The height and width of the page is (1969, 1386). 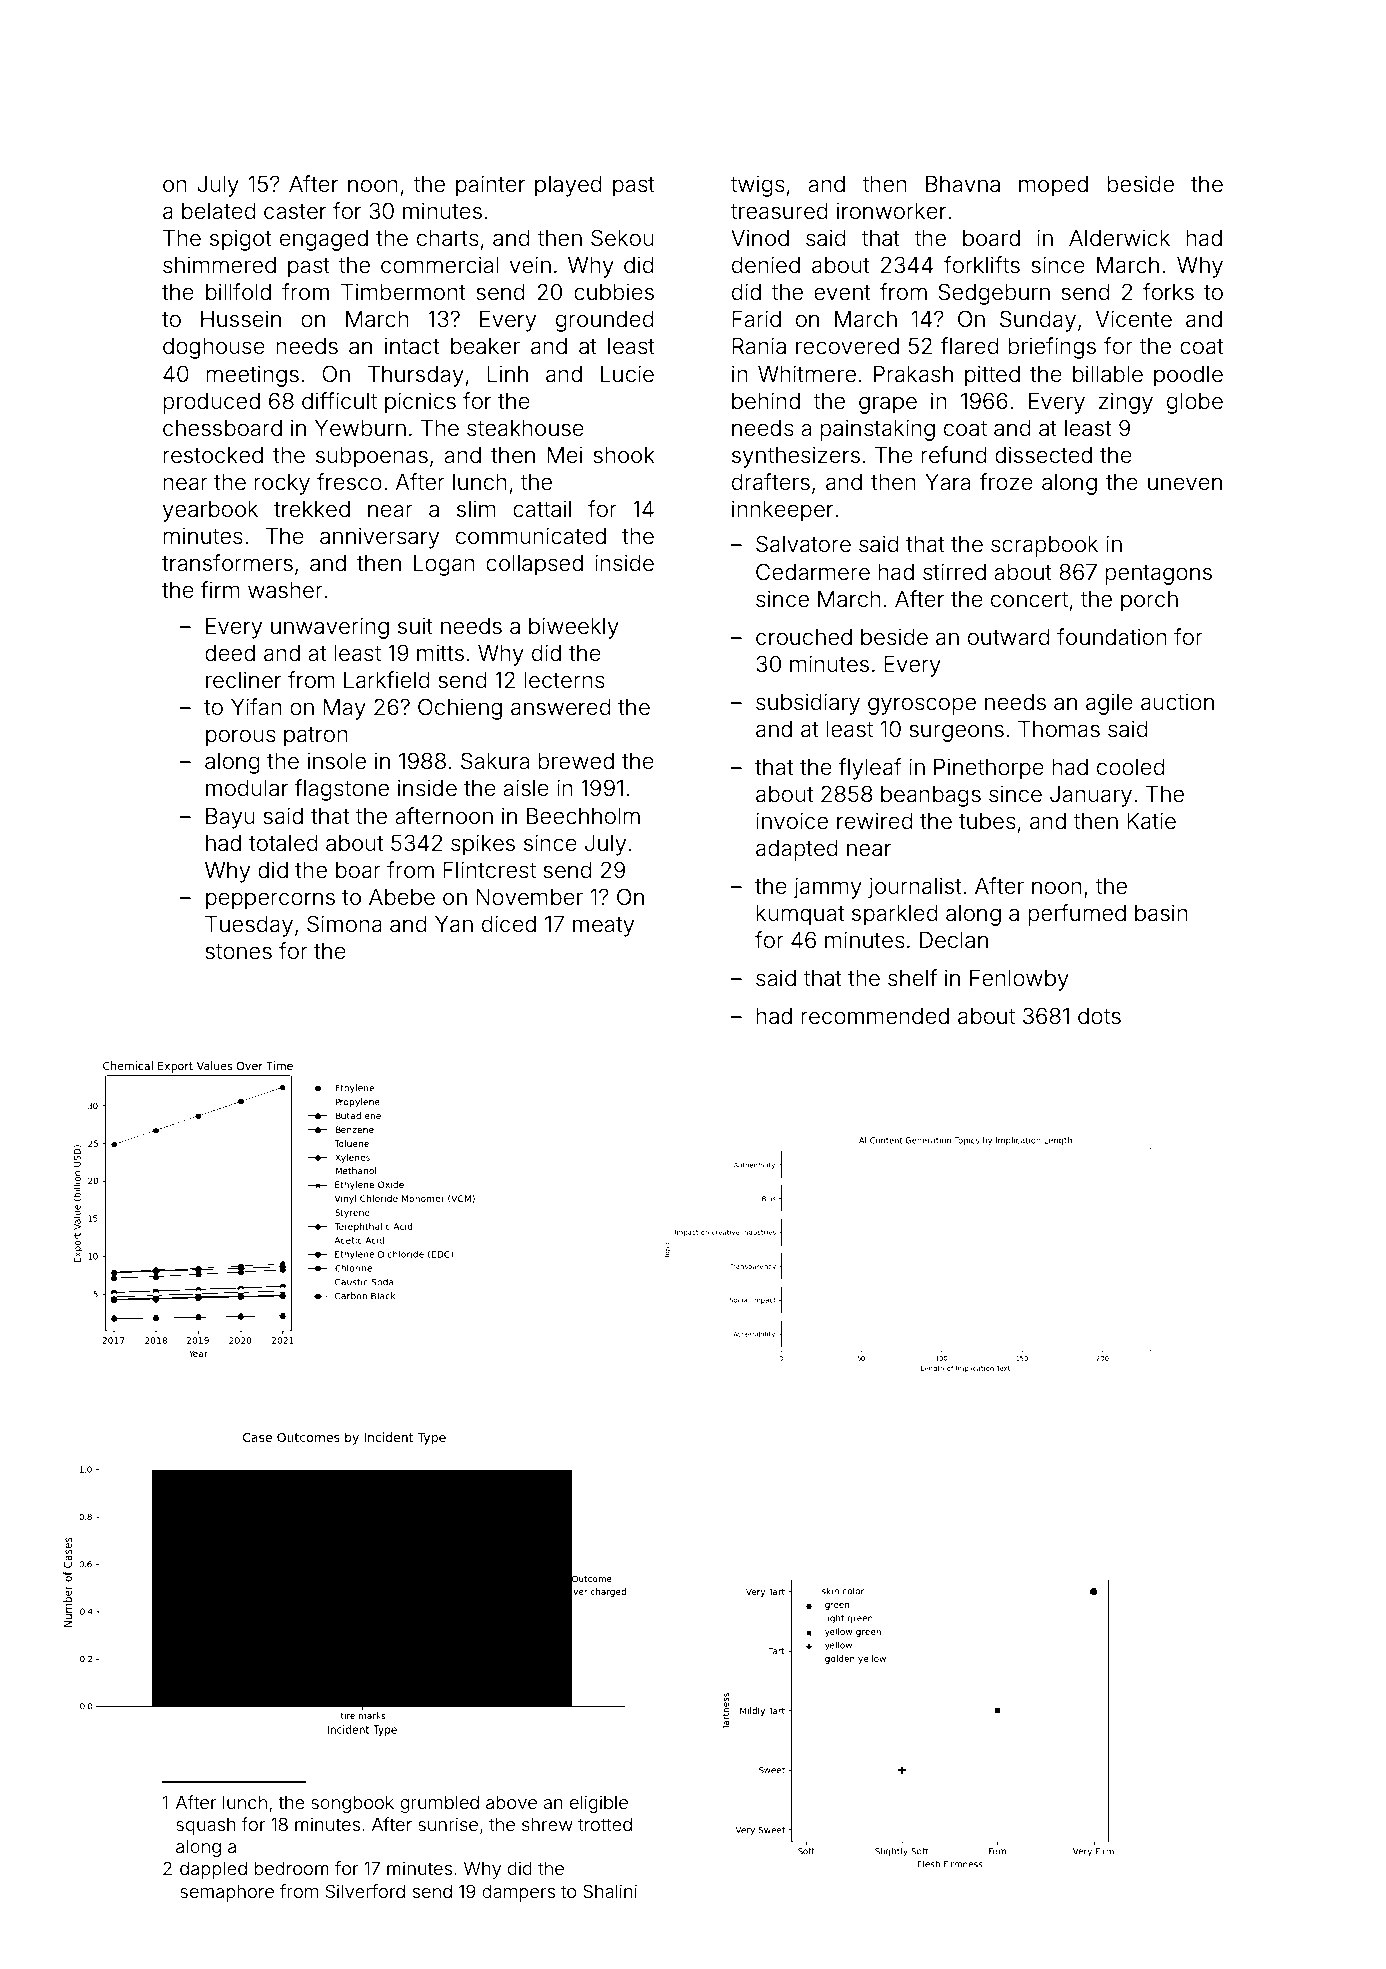 What do you see at coordinates (483, 845) in the page?
I see `spikes` at bounding box center [483, 845].
